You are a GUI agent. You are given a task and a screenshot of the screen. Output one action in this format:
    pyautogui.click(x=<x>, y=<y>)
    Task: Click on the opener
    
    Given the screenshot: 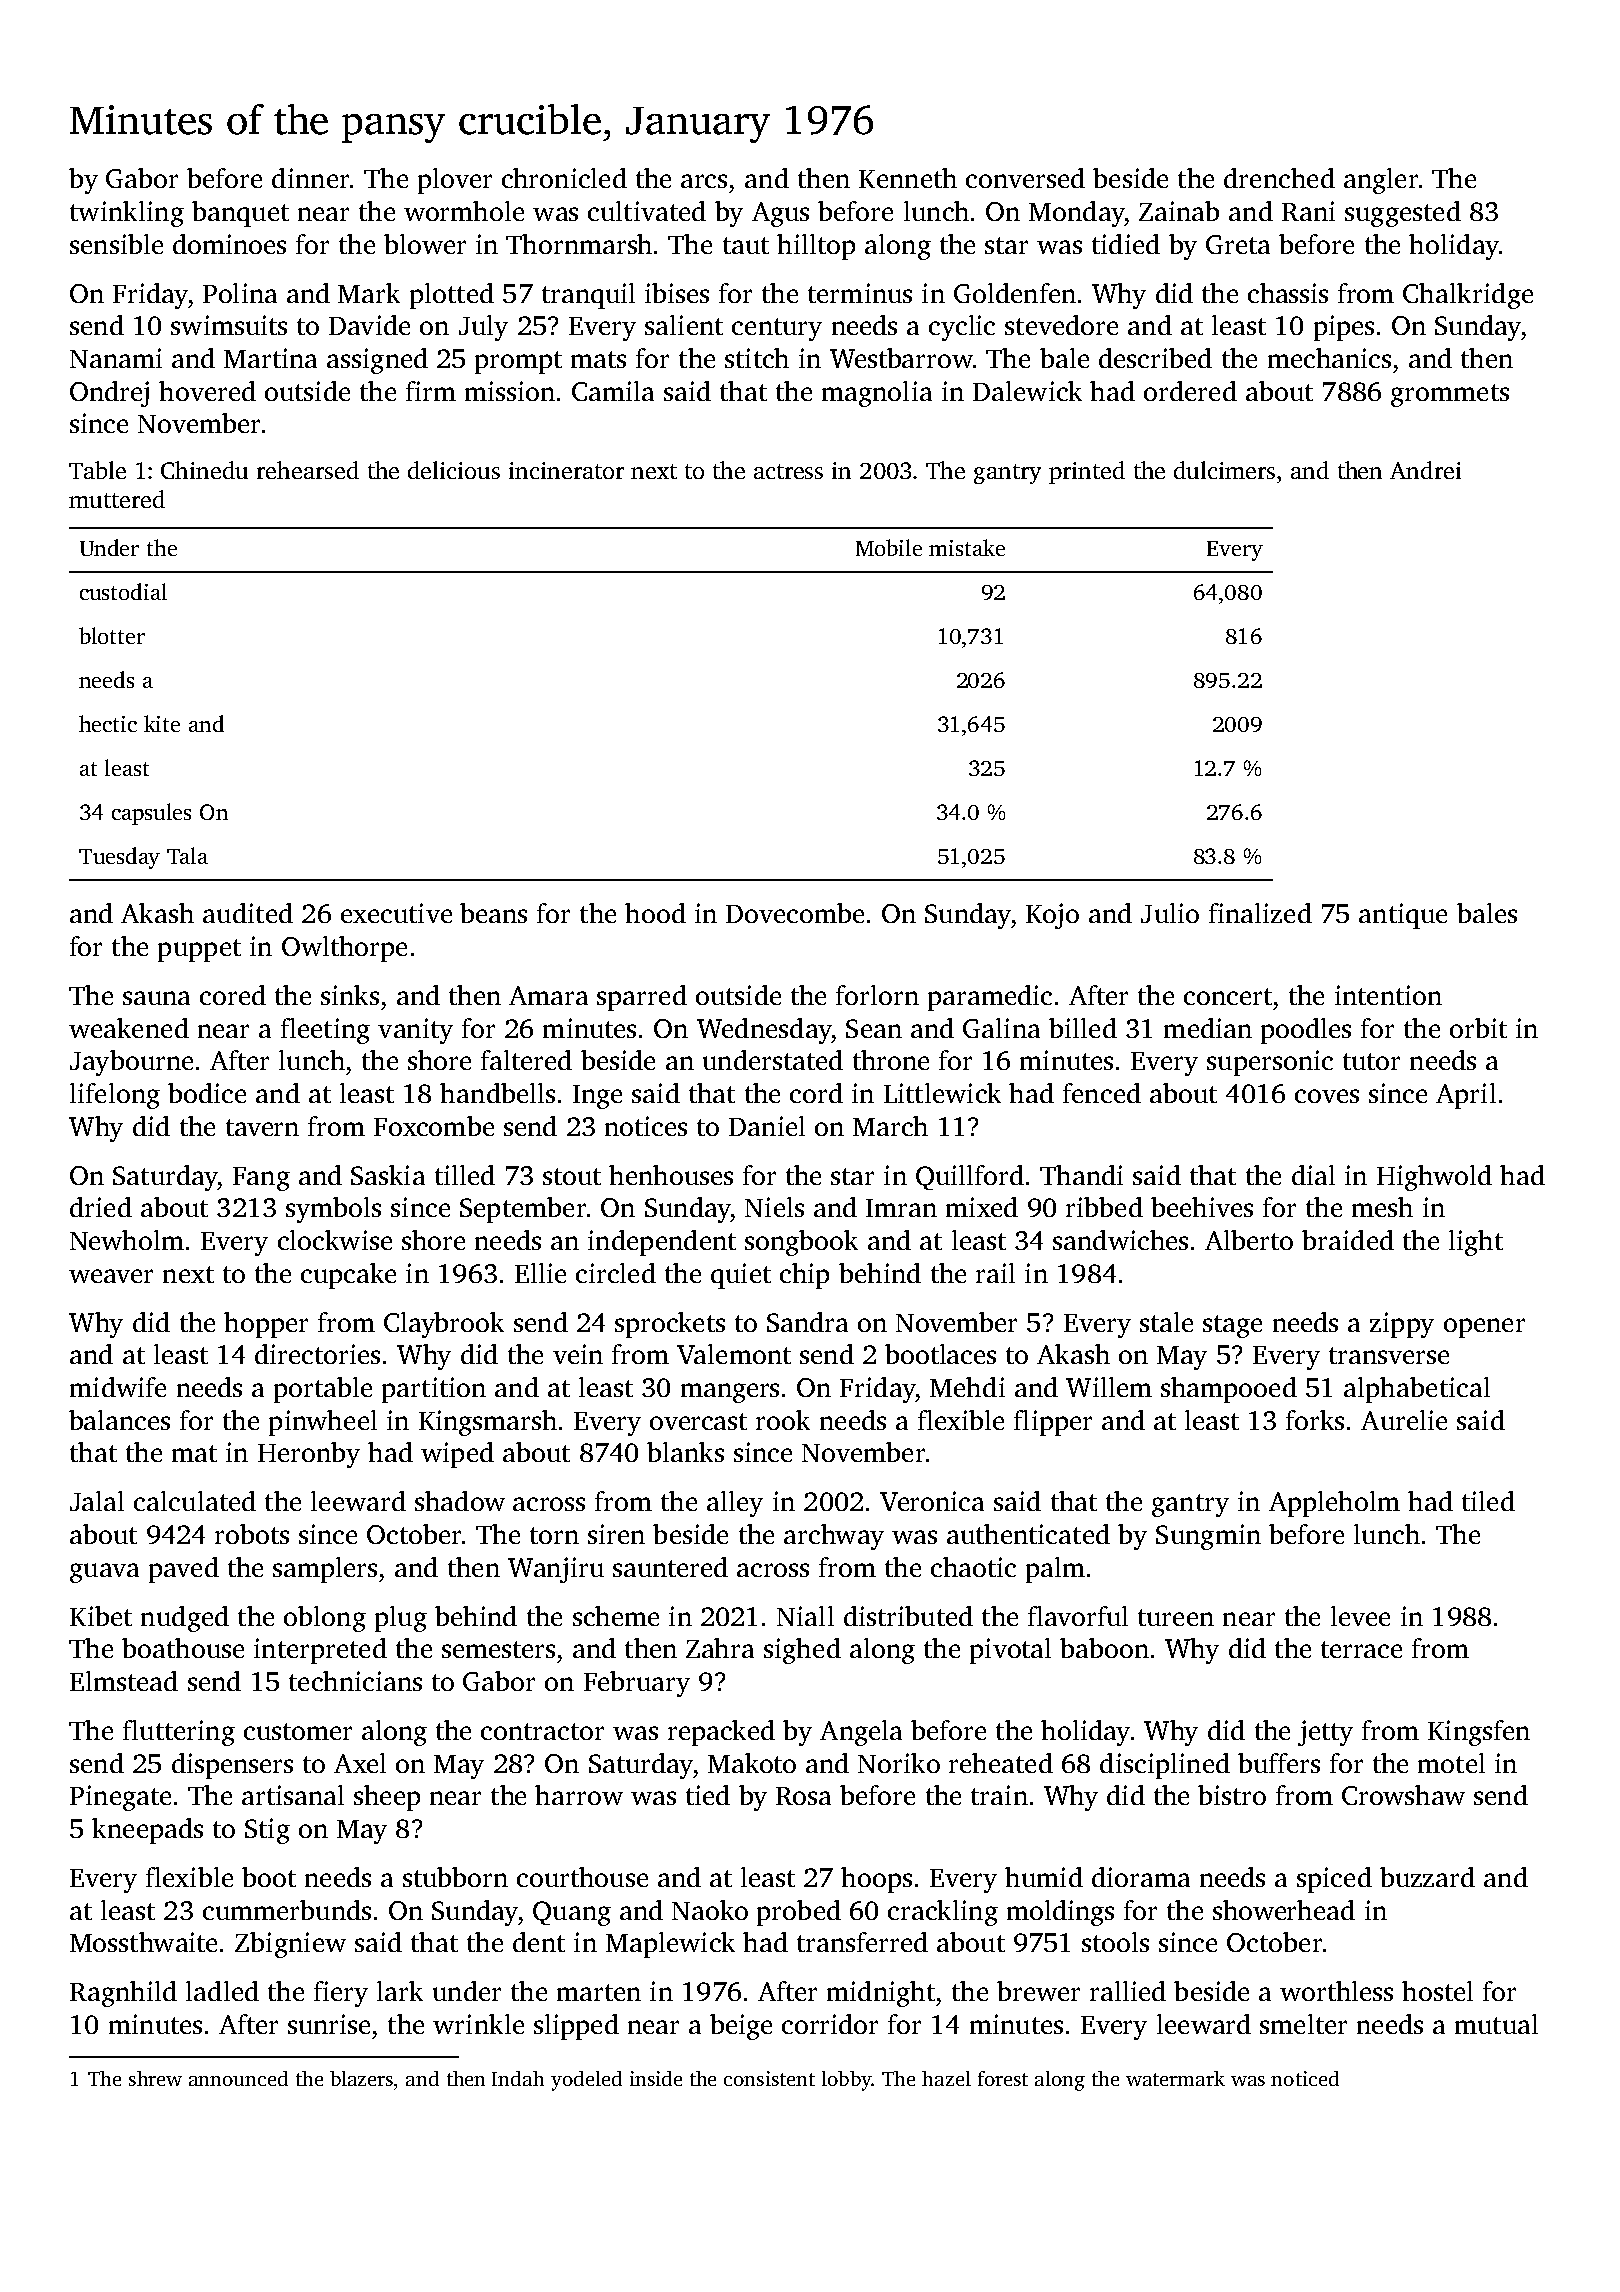 What is the action you would take?
    pyautogui.click(x=1484, y=1328)
